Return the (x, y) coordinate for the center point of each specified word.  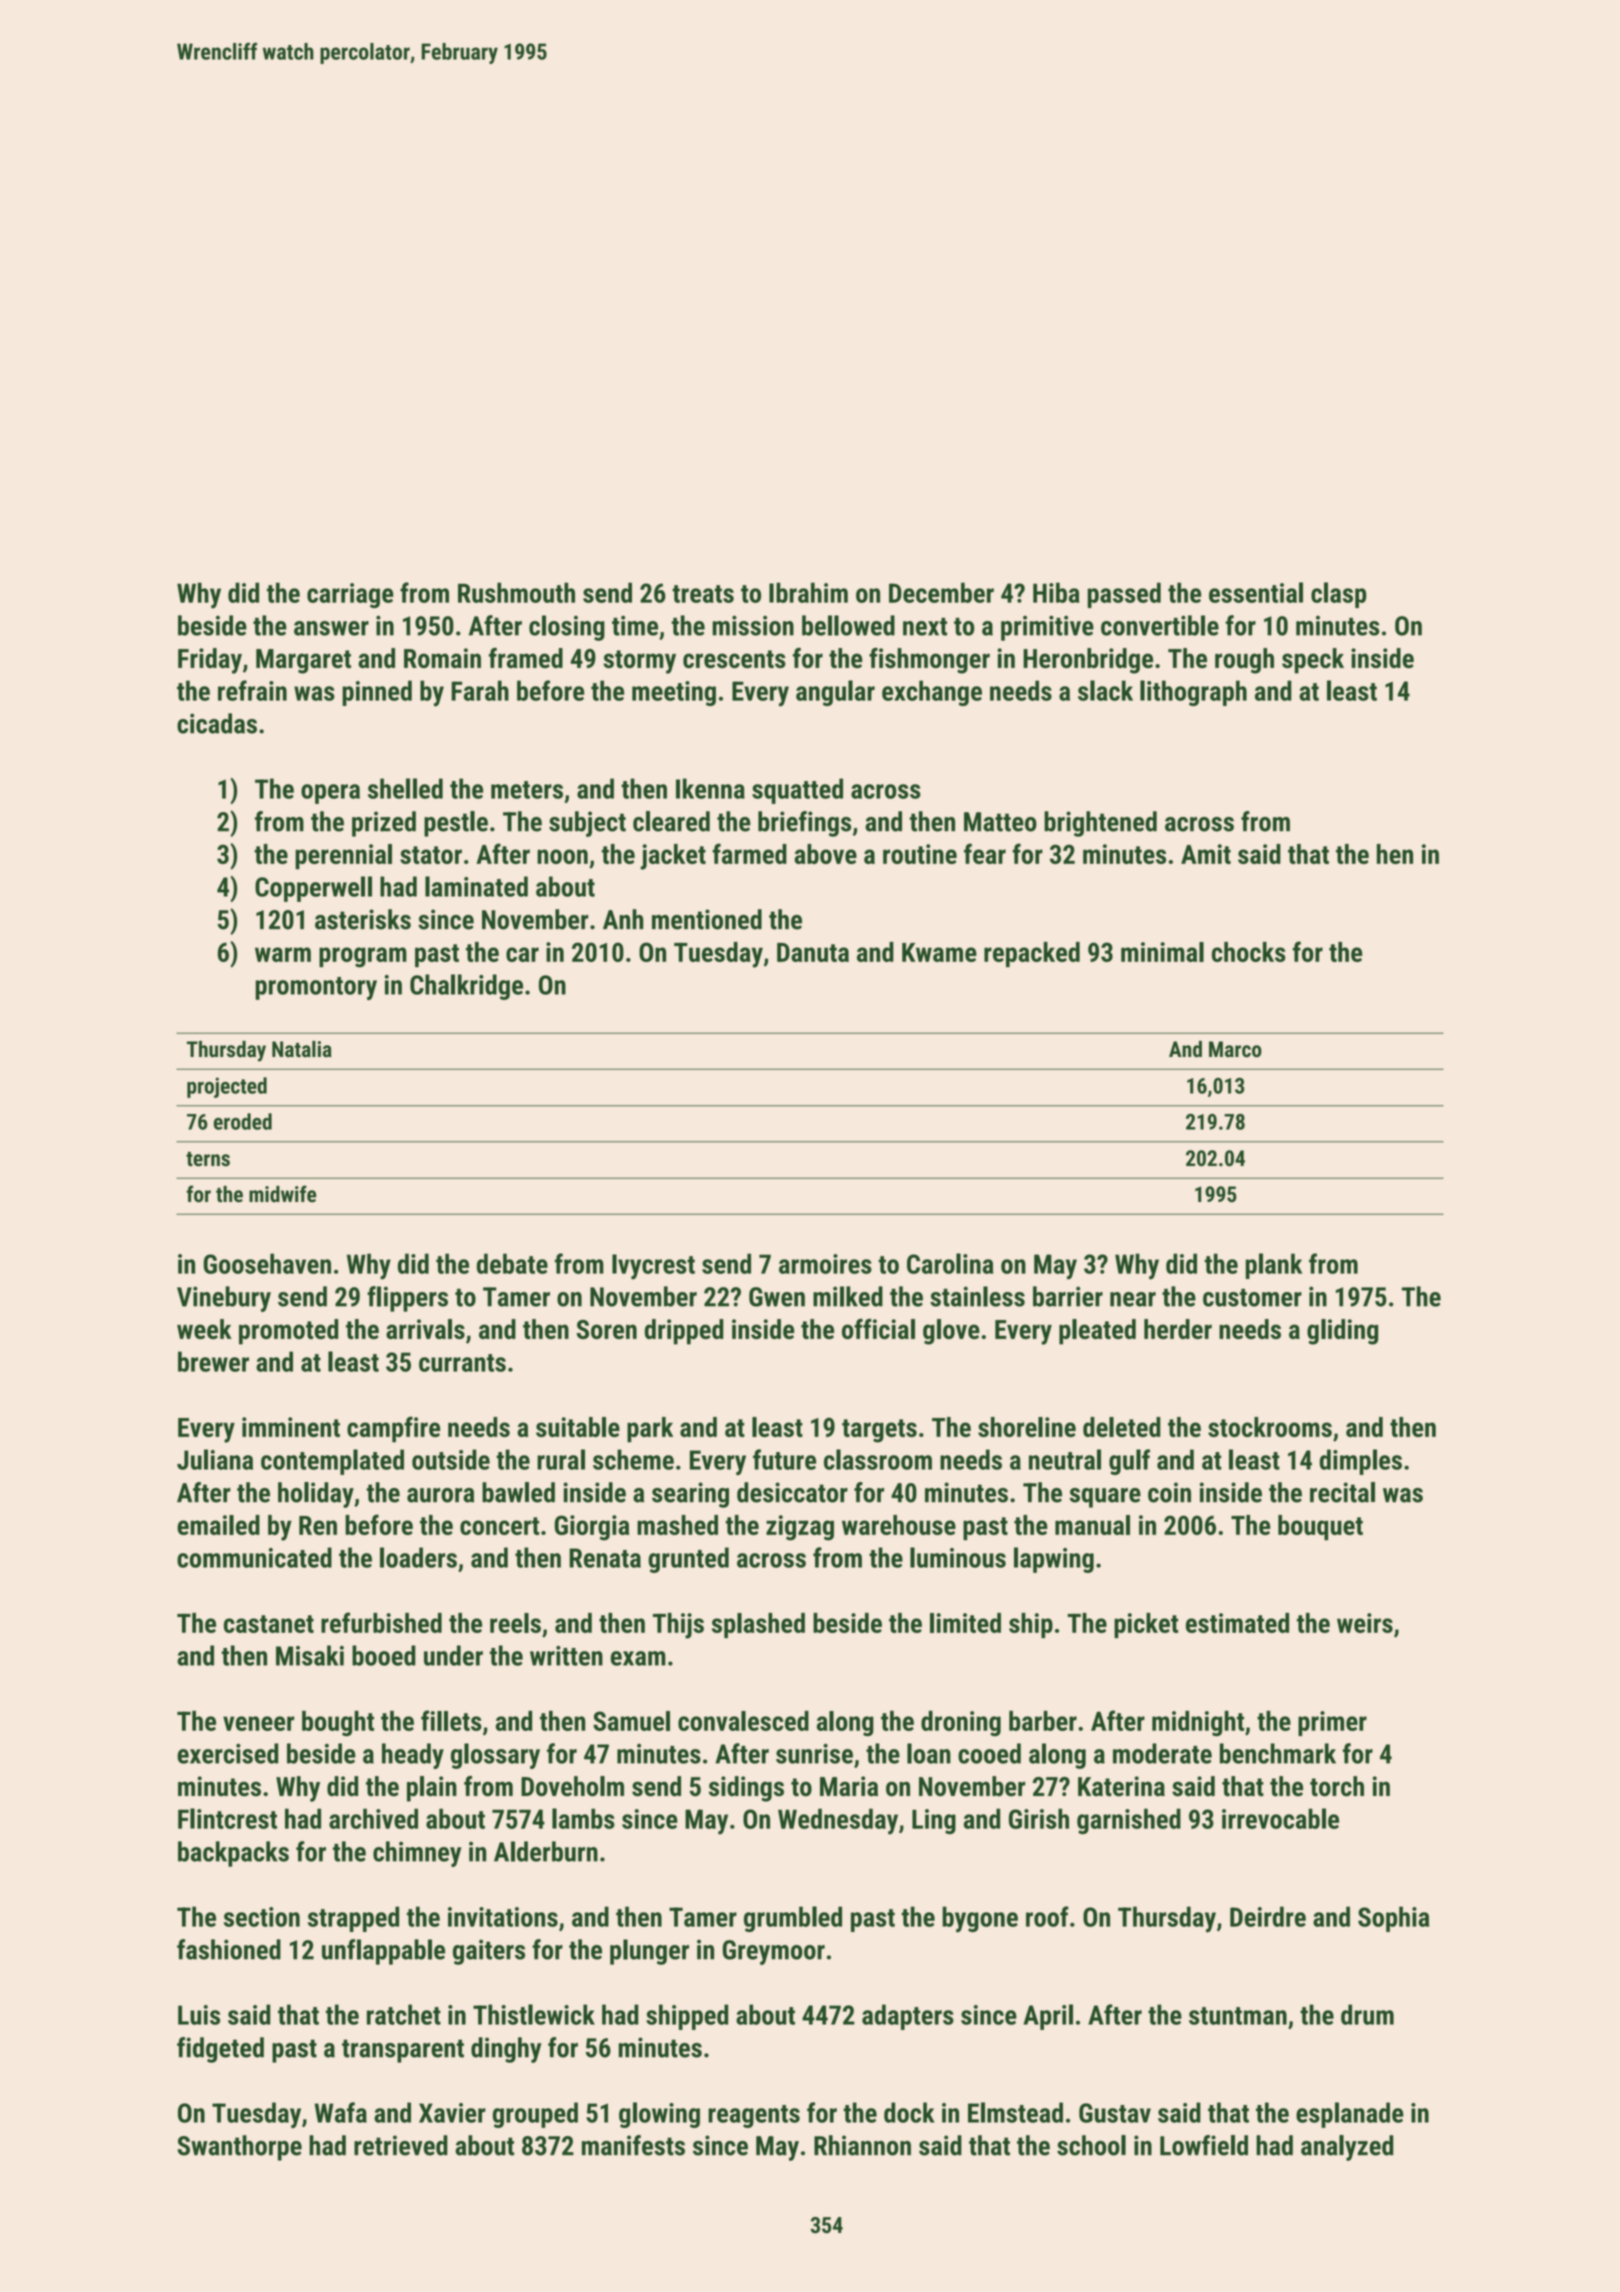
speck (1313, 661)
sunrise (814, 1753)
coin (1169, 1492)
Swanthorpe (239, 2148)
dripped (684, 1332)
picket (1146, 1625)
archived (373, 1818)
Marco (1235, 1049)
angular (835, 693)
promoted (288, 1332)
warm (283, 954)
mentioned (707, 919)
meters (527, 790)
